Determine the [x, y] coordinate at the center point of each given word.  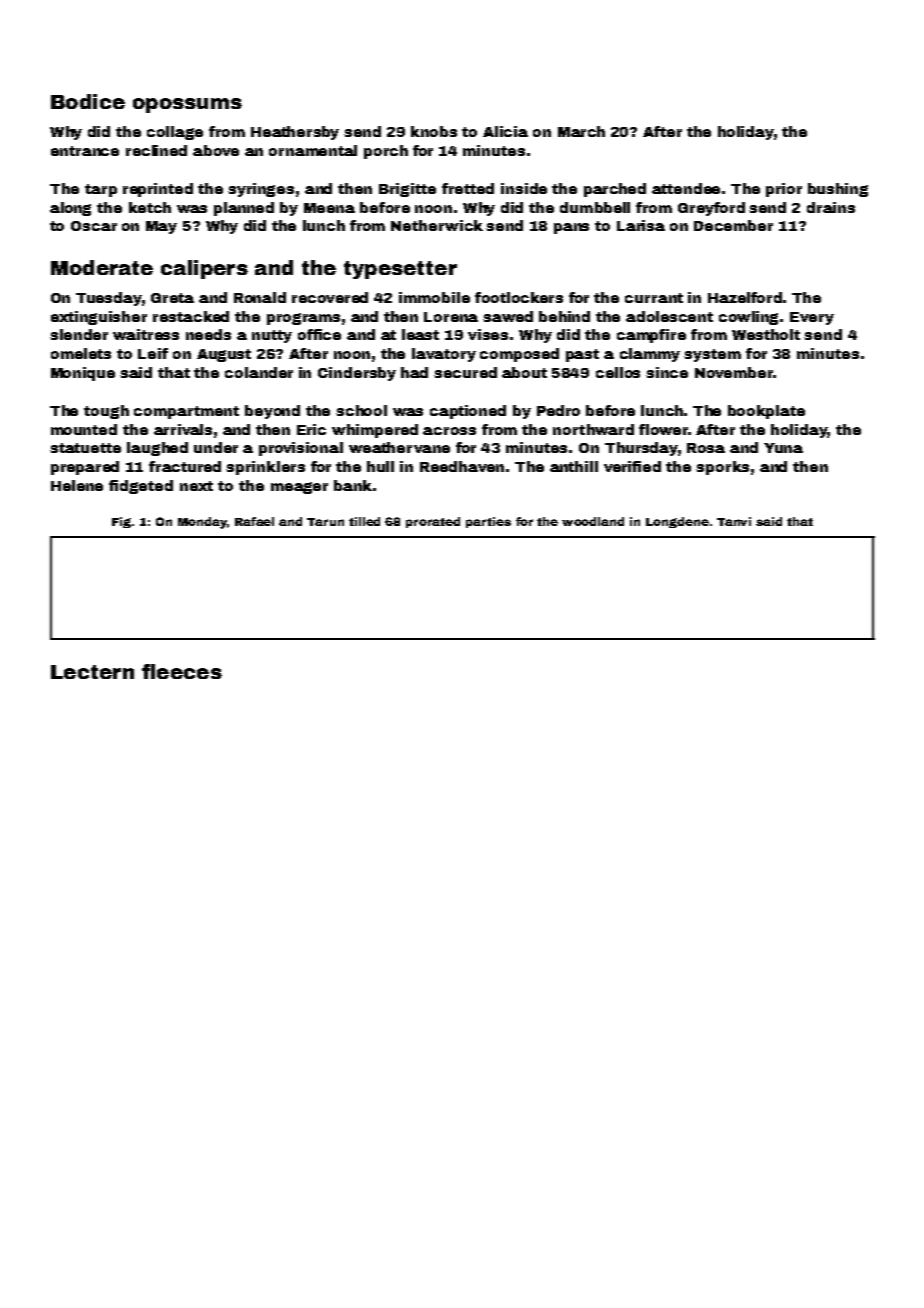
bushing [838, 190]
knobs [434, 131]
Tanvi [734, 521]
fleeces [182, 671]
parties [488, 522]
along [70, 209]
